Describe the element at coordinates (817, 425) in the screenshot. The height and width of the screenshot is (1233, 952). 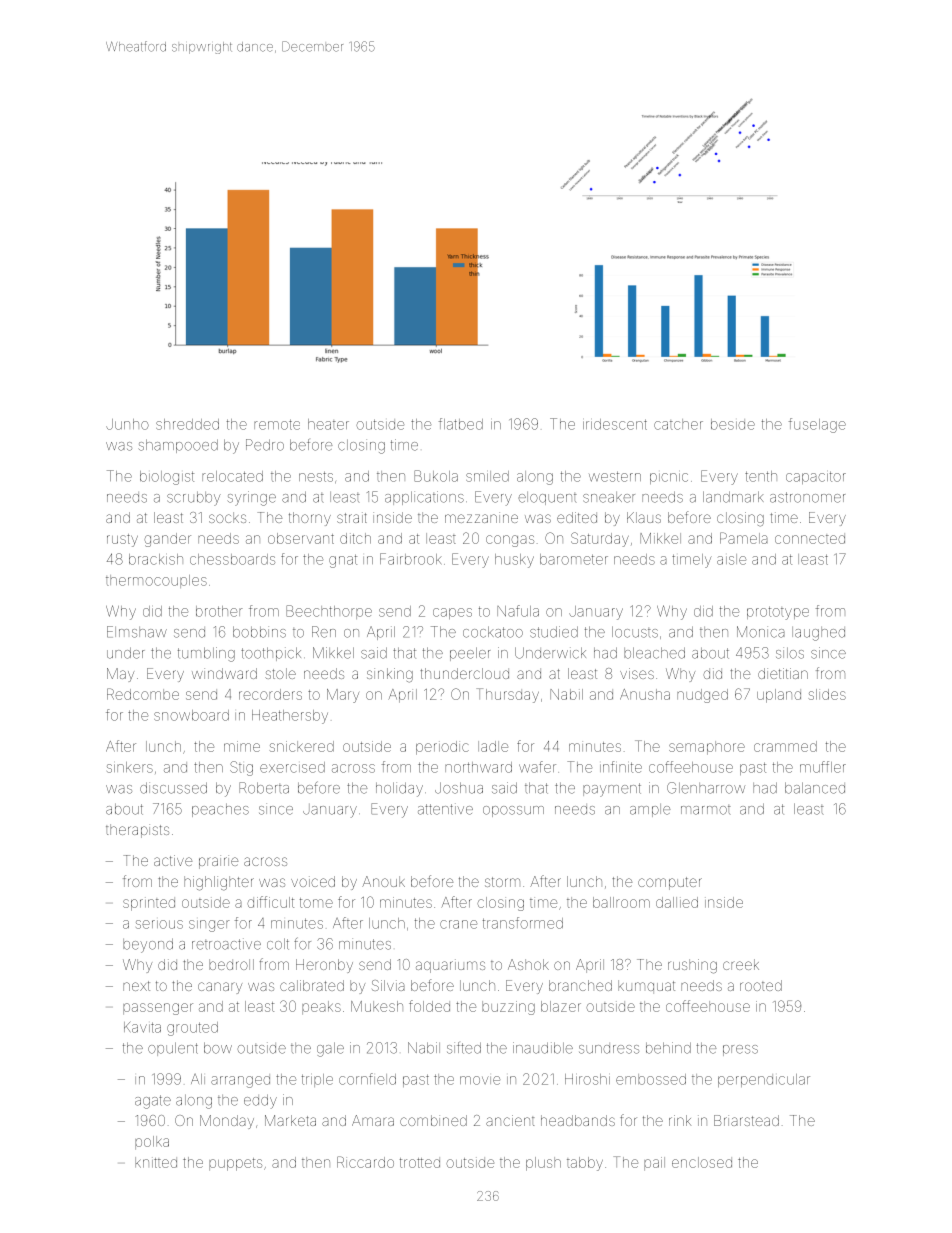
I see `fuselage` at that location.
